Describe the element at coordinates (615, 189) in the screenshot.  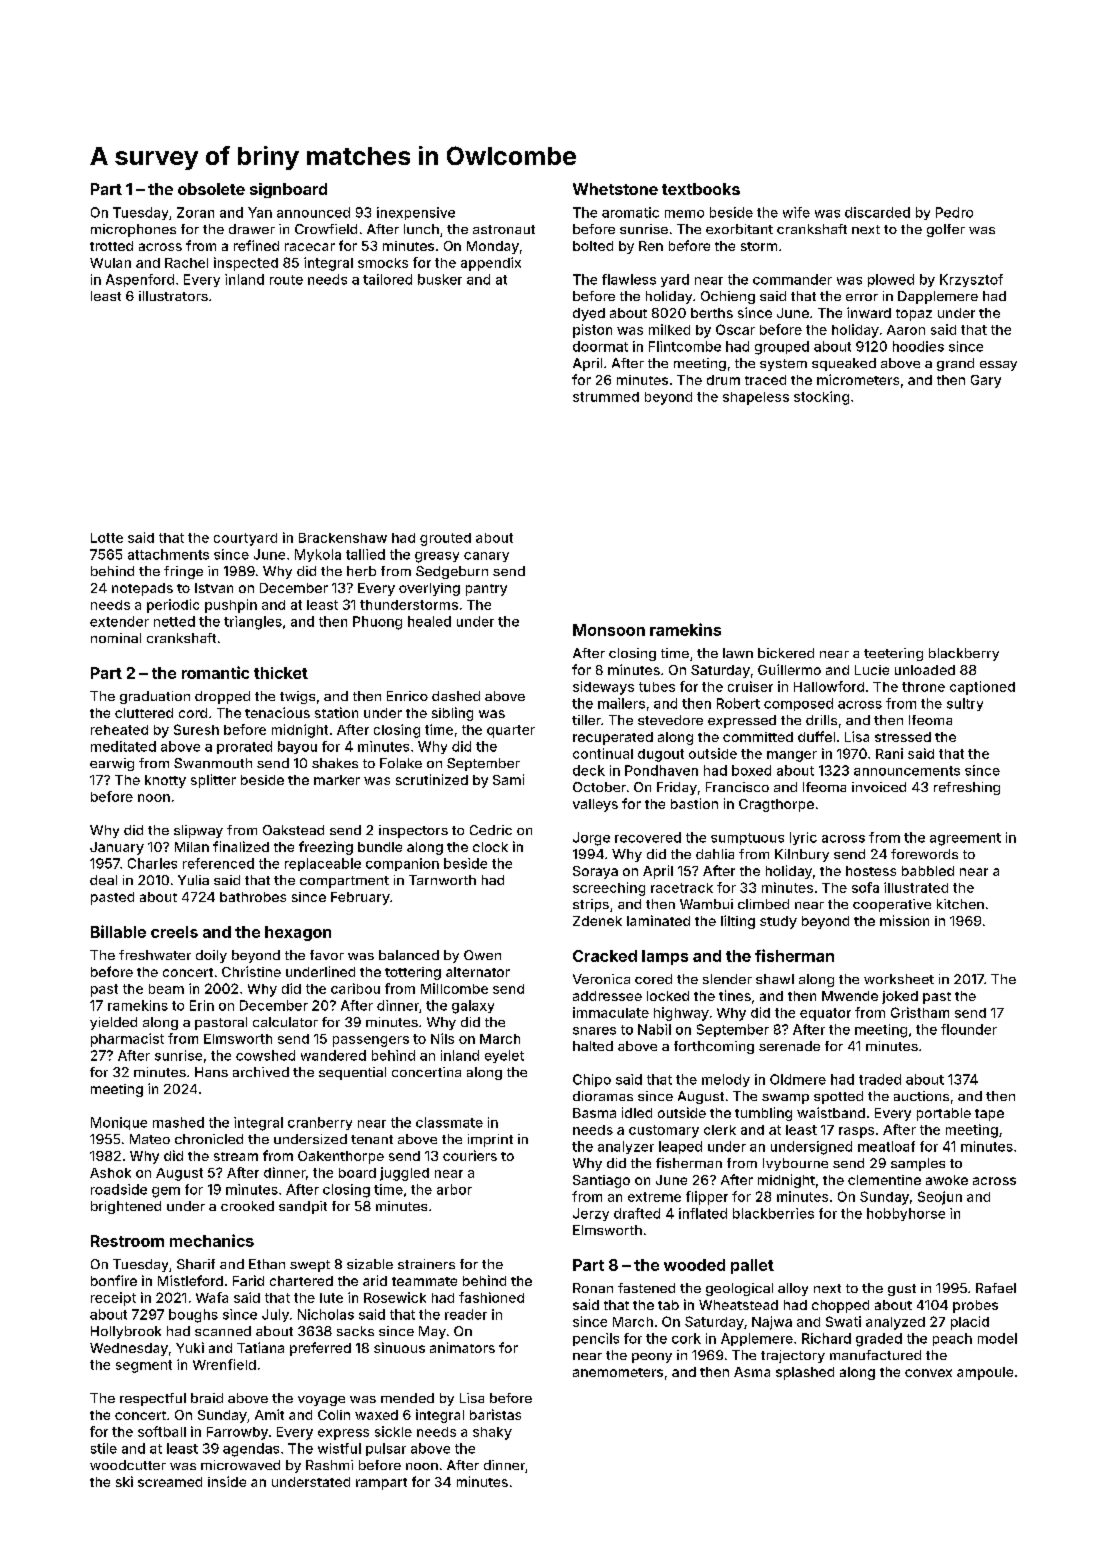
I see `Whetstone` at that location.
